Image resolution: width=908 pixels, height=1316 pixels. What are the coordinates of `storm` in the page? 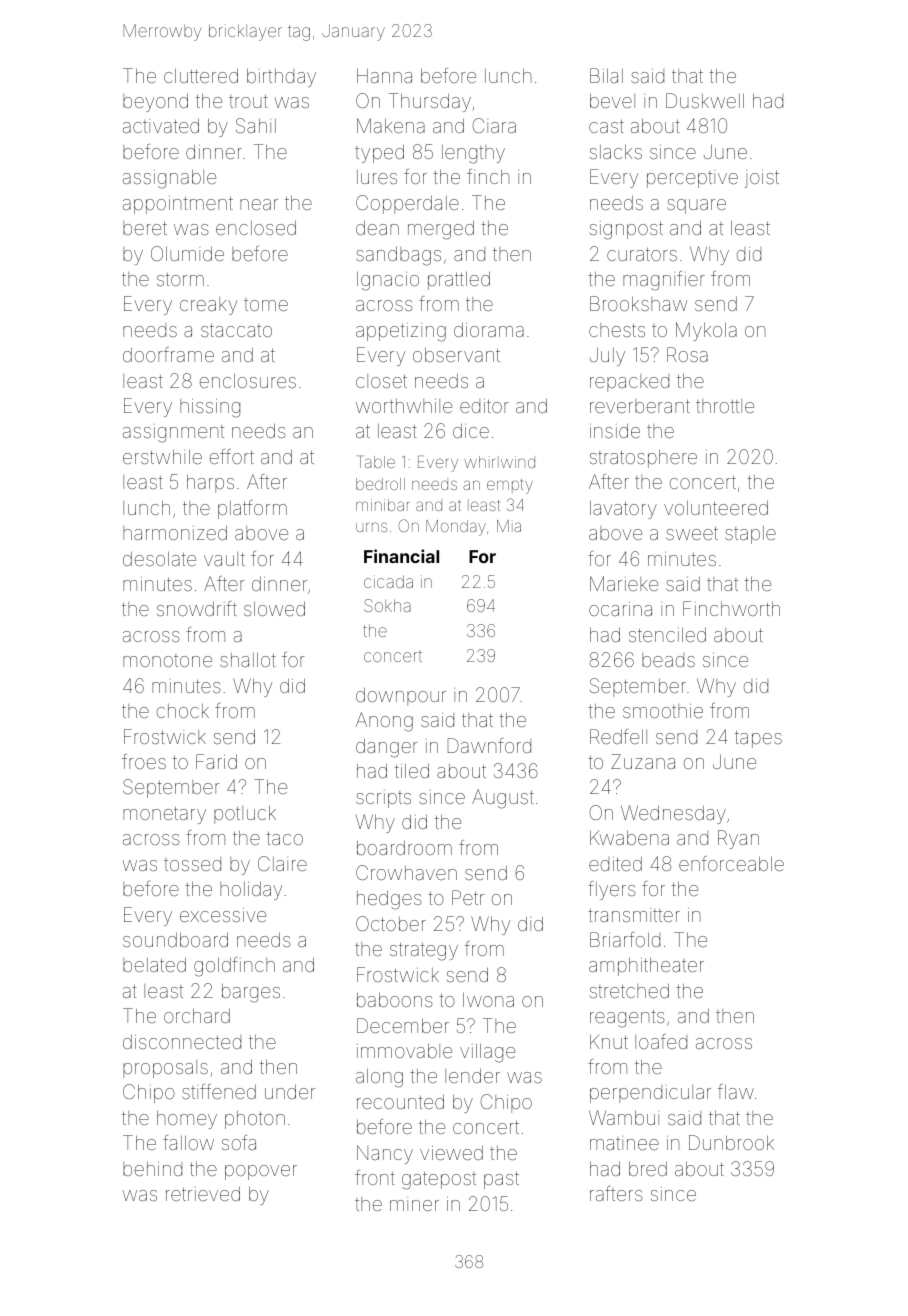 It's located at (180, 279).
